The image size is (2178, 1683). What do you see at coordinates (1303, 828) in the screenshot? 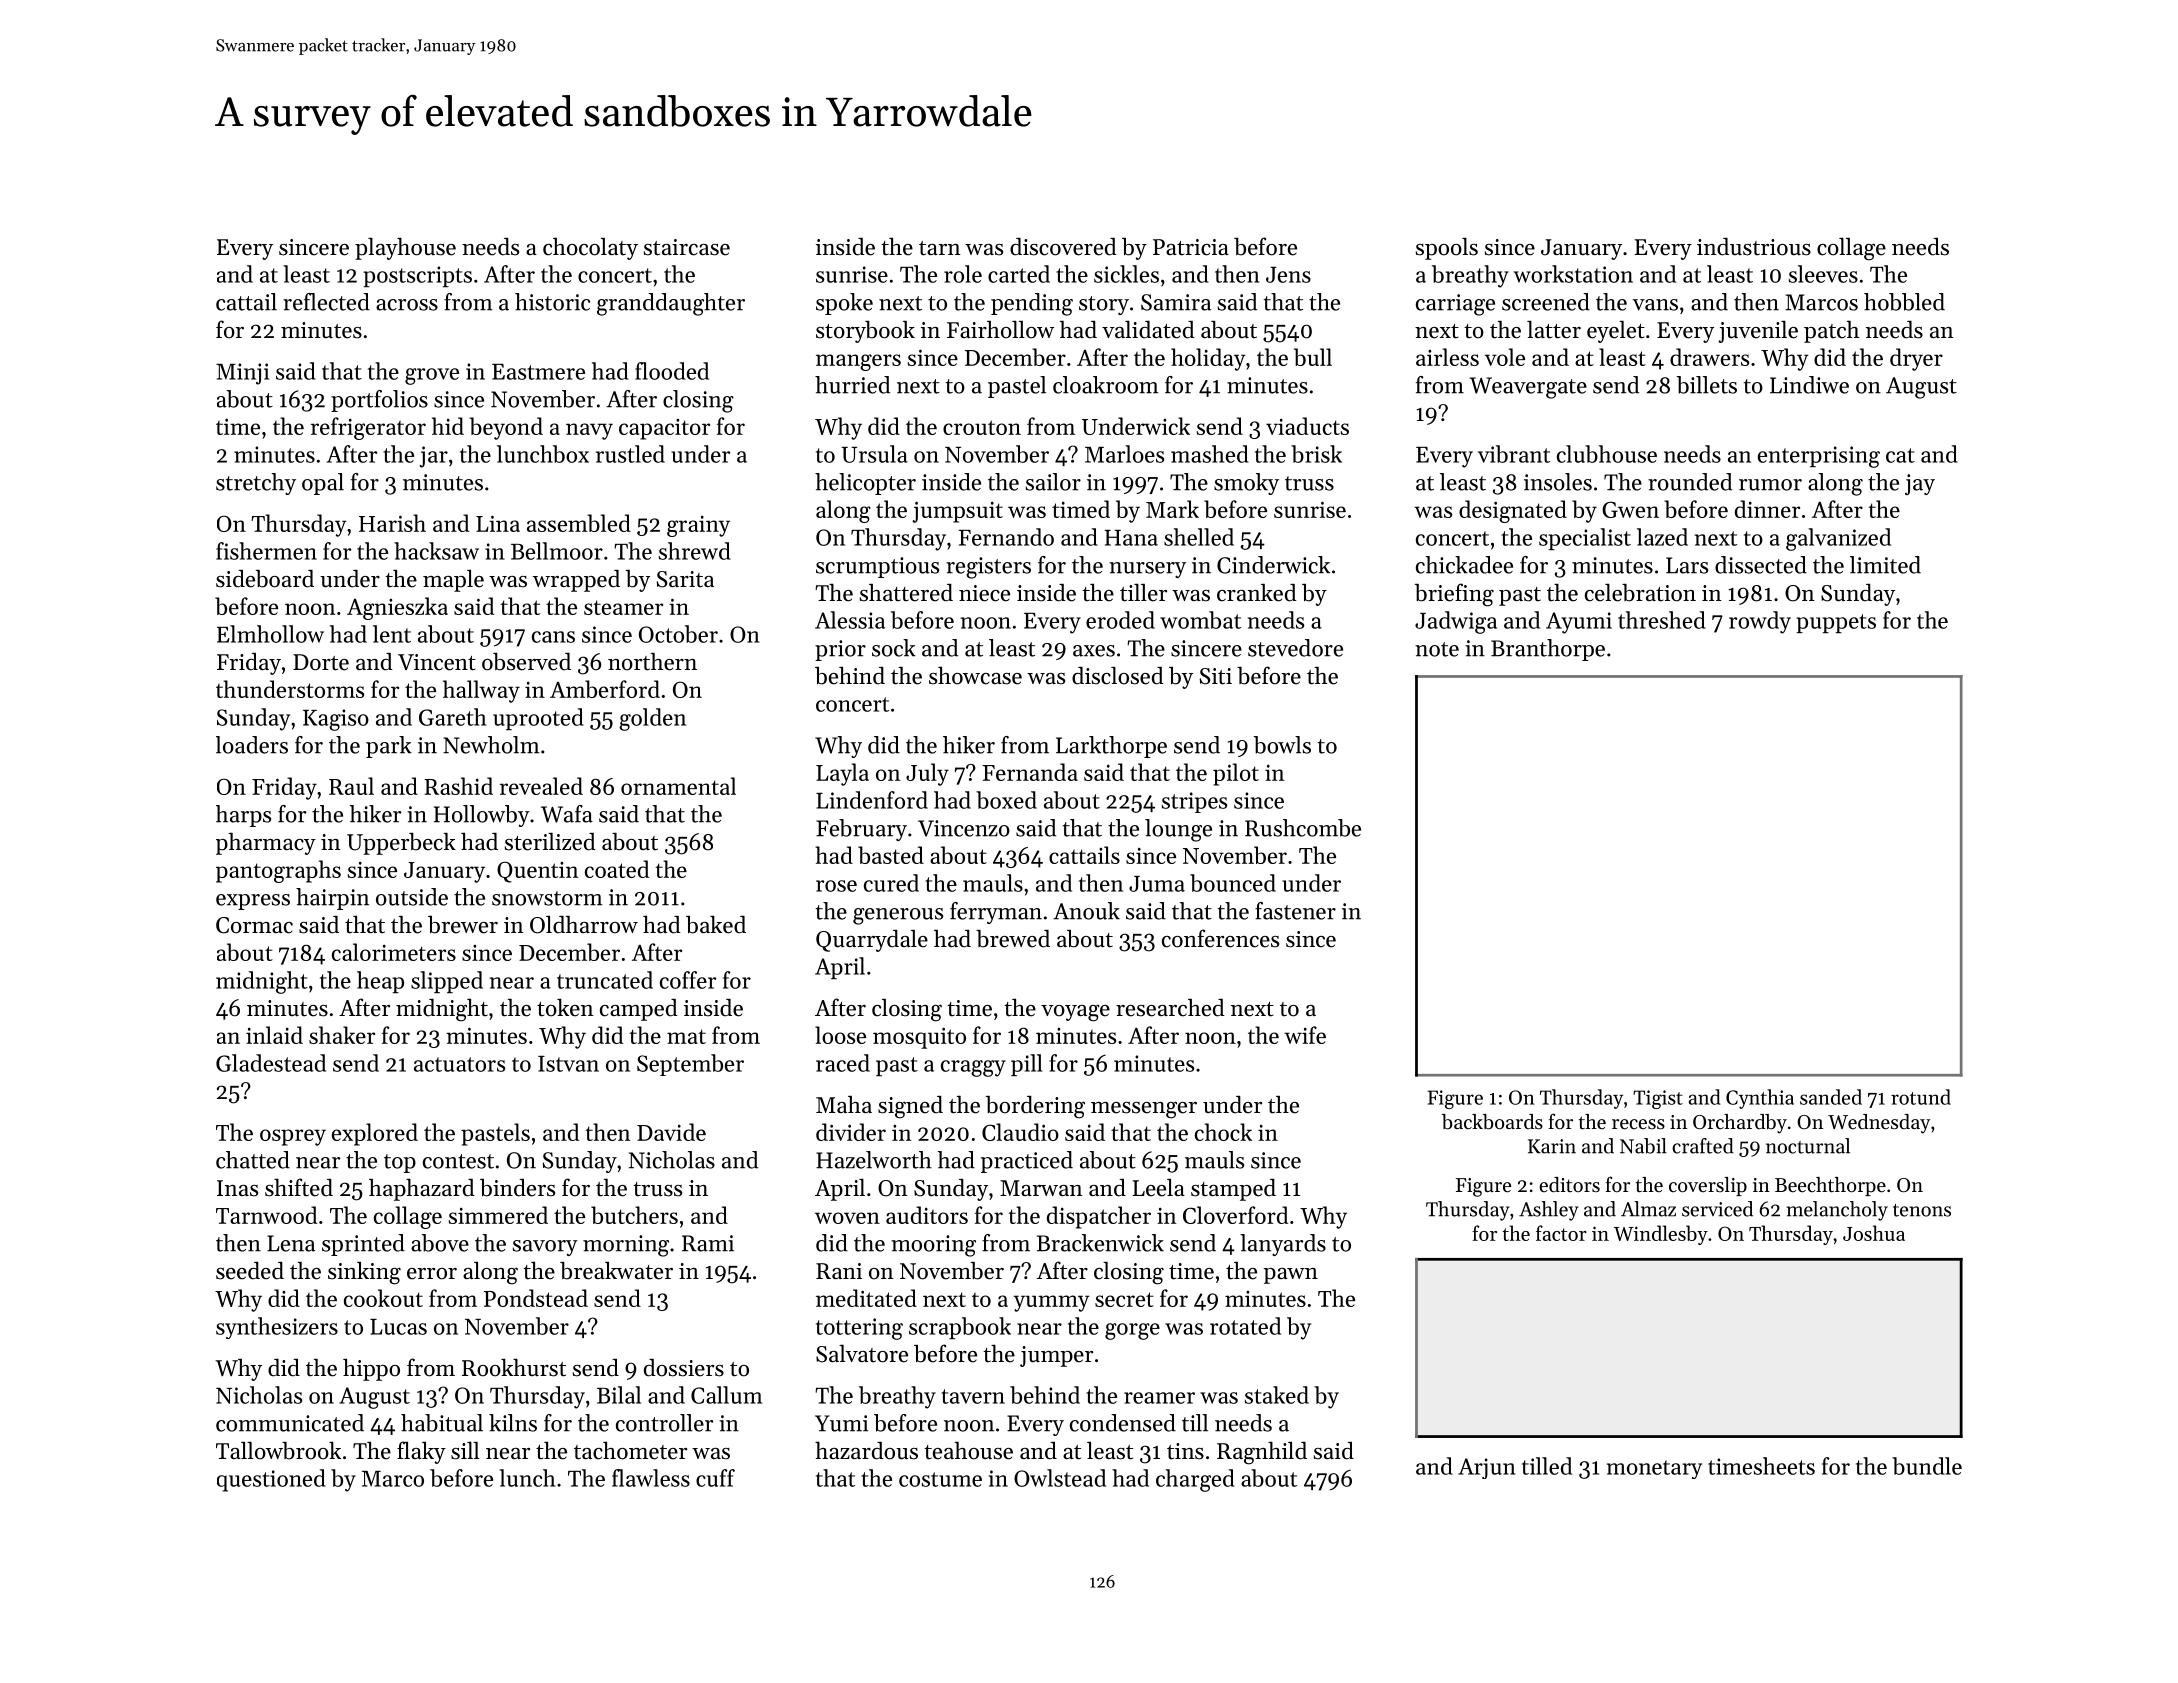
I see `Rushcombe` at bounding box center [1303, 828].
